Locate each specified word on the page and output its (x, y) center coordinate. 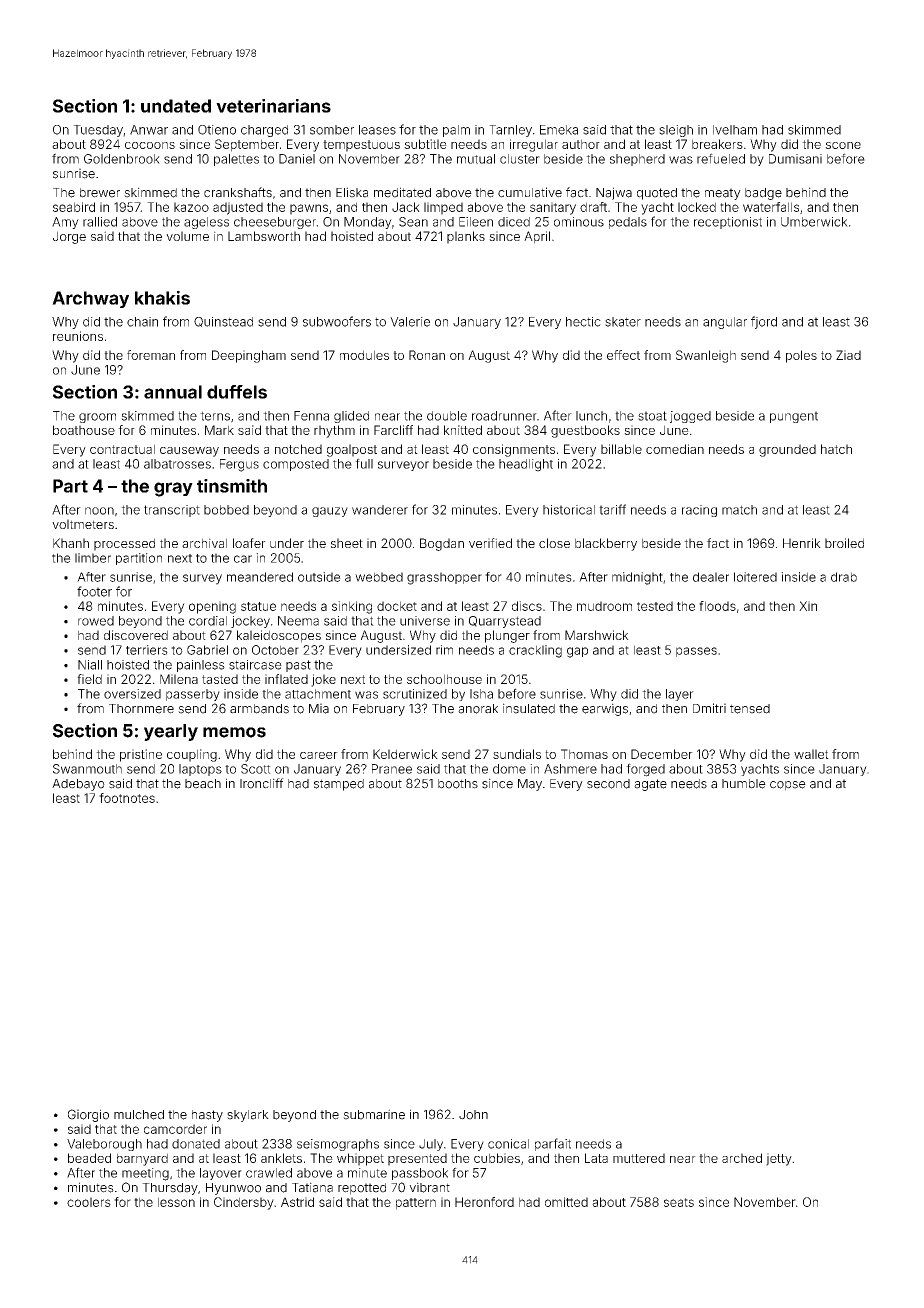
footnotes (127, 798)
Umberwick (814, 222)
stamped (339, 785)
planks (466, 237)
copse (788, 786)
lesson (176, 1202)
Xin (808, 606)
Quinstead (223, 322)
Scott (256, 769)
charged (264, 131)
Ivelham (735, 130)
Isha (481, 694)
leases (377, 130)
